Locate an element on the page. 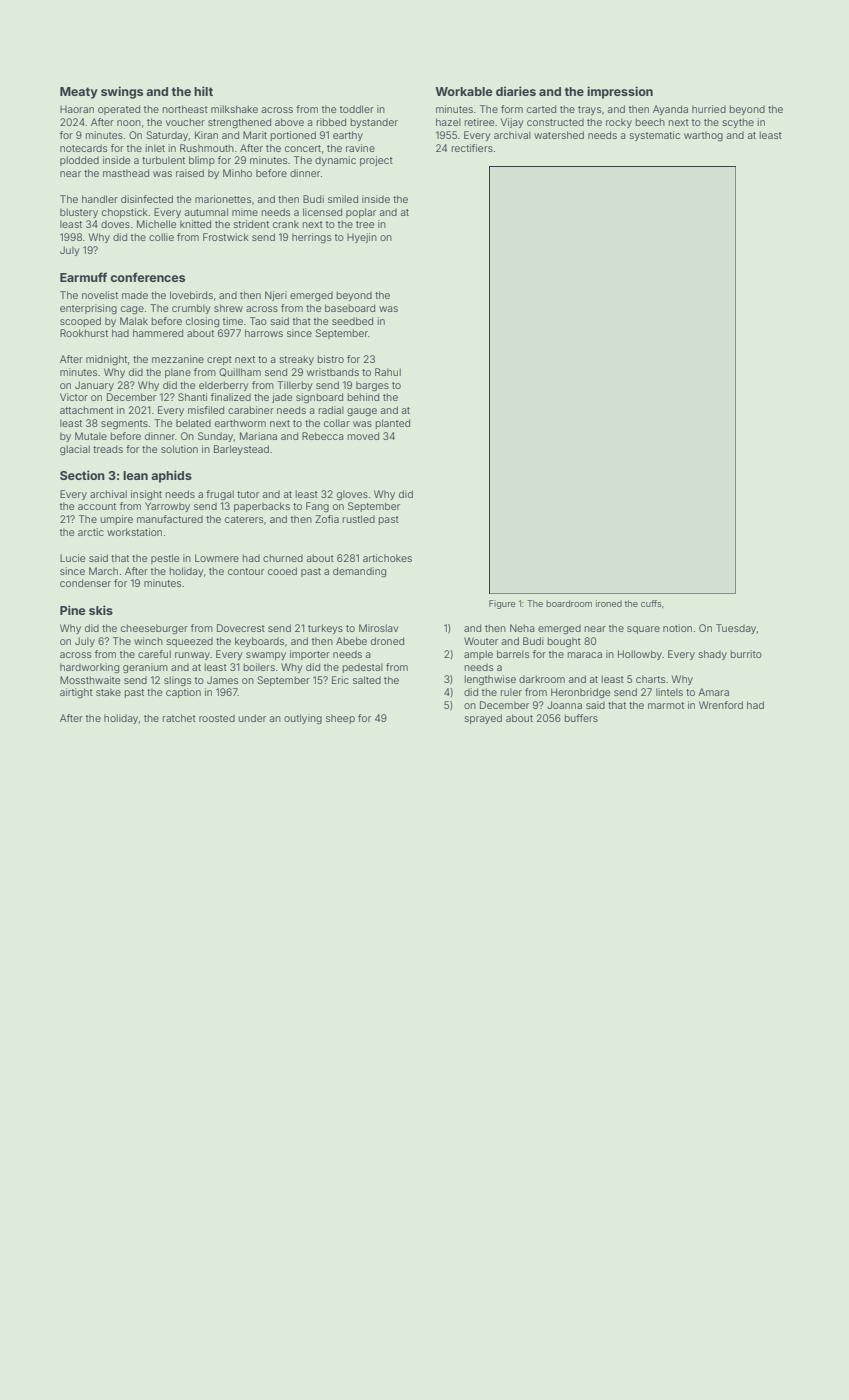  crept is located at coordinates (219, 360).
